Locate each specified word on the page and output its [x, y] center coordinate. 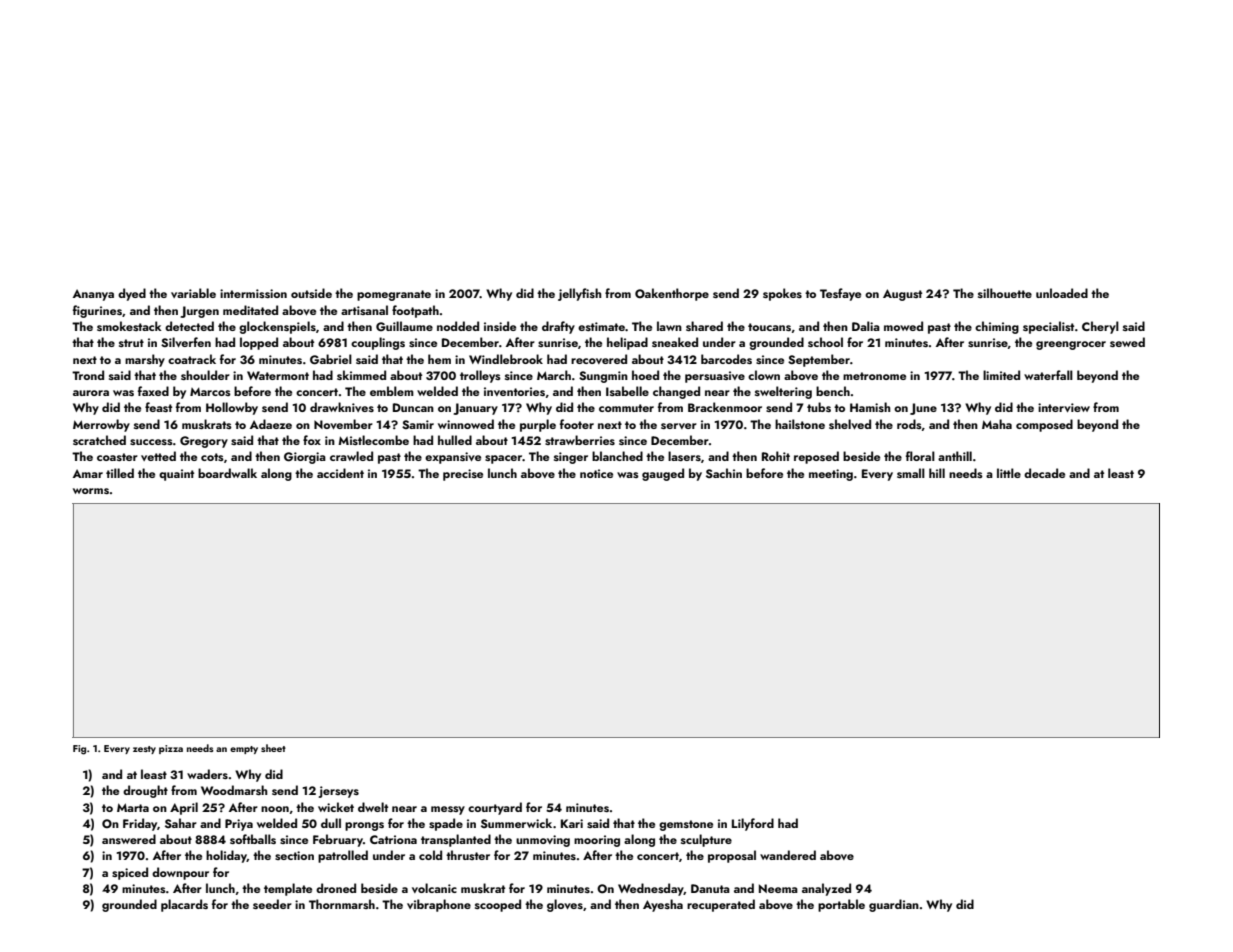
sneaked [675, 342]
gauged [663, 474]
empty [244, 750]
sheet [273, 748]
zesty [144, 750]
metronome [874, 376]
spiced [130, 873]
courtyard [495, 808]
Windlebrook [506, 359]
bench [833, 391]
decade [1044, 473]
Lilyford [753, 824]
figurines [97, 311]
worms [91, 491]
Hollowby [232, 408]
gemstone [686, 825]
